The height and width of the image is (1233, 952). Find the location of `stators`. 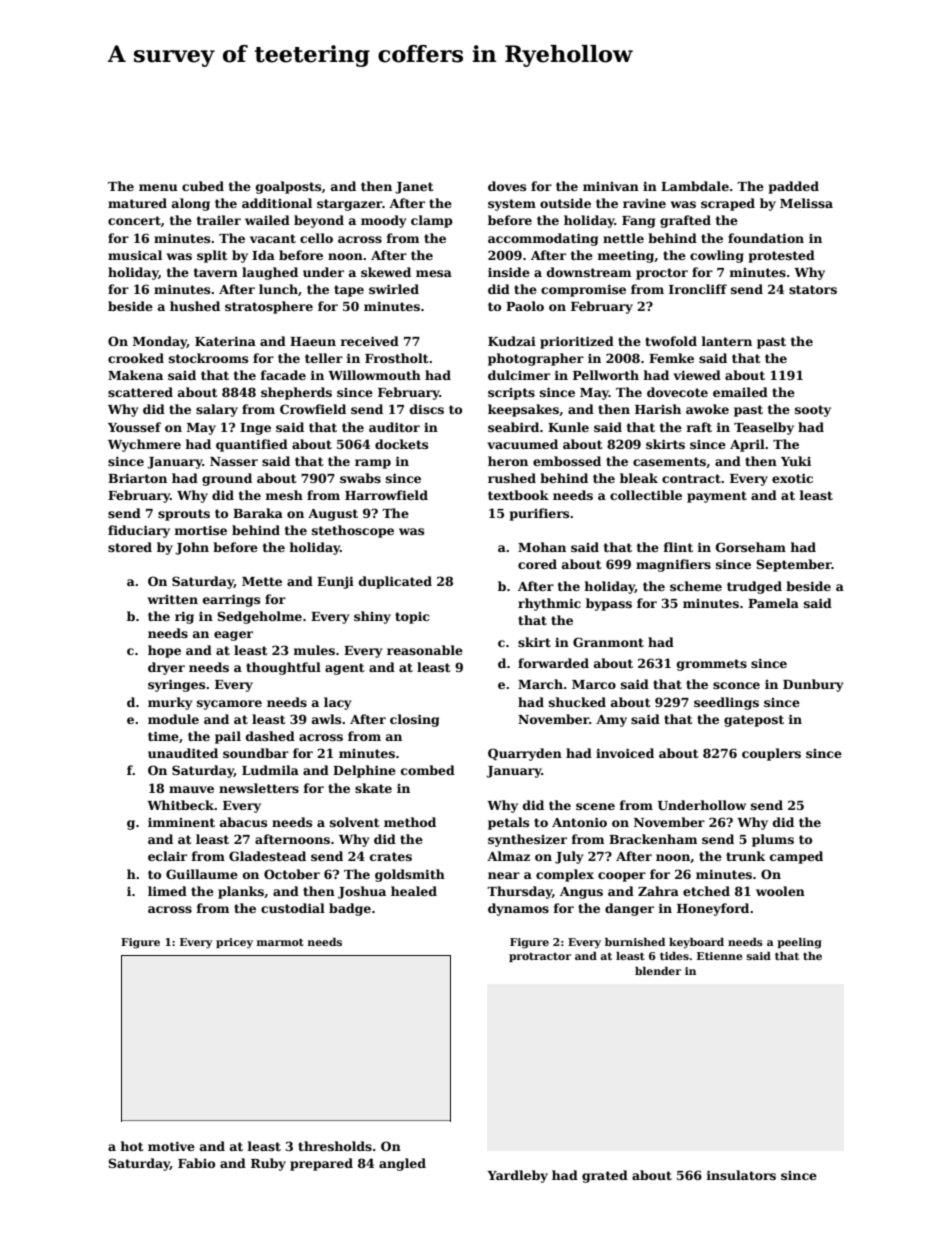

stators is located at coordinates (813, 289).
